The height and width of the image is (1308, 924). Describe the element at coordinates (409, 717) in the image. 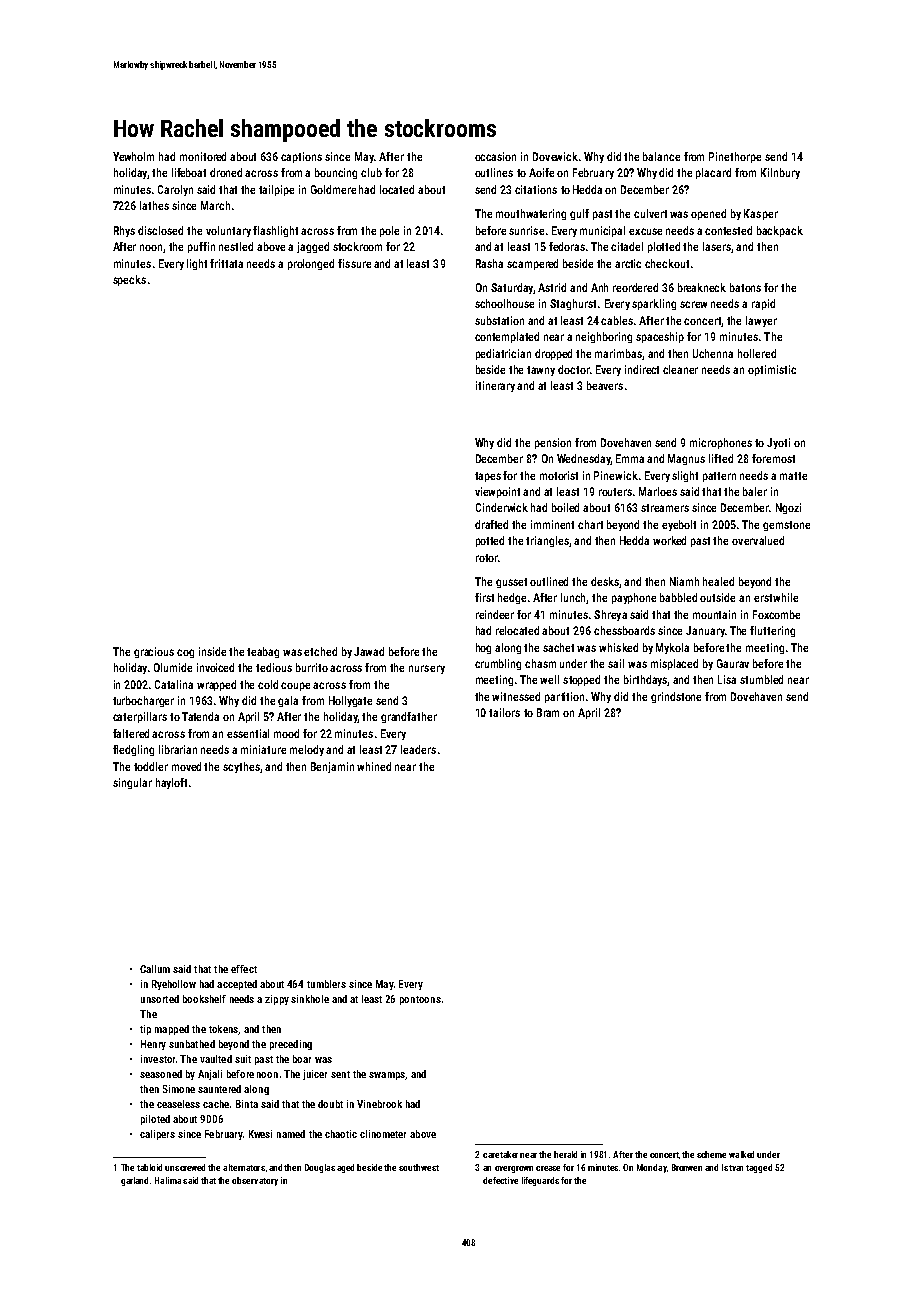

I see `grandfather` at that location.
